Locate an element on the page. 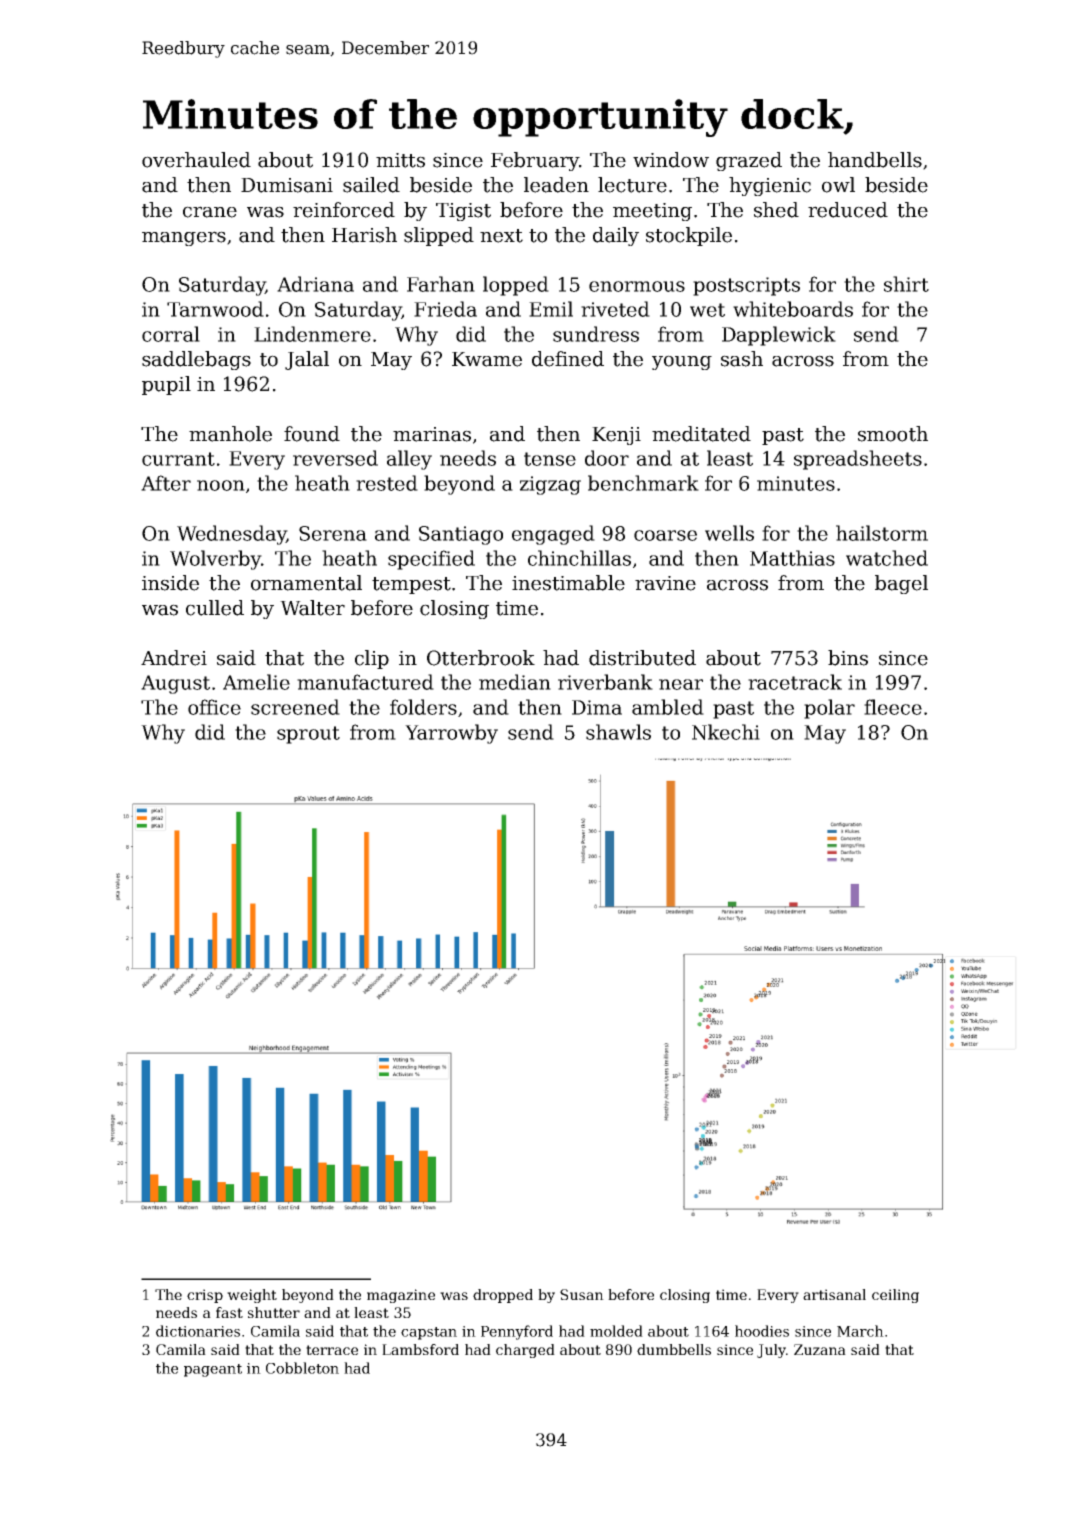 The image size is (1070, 1519). handbells is located at coordinates (875, 160).
